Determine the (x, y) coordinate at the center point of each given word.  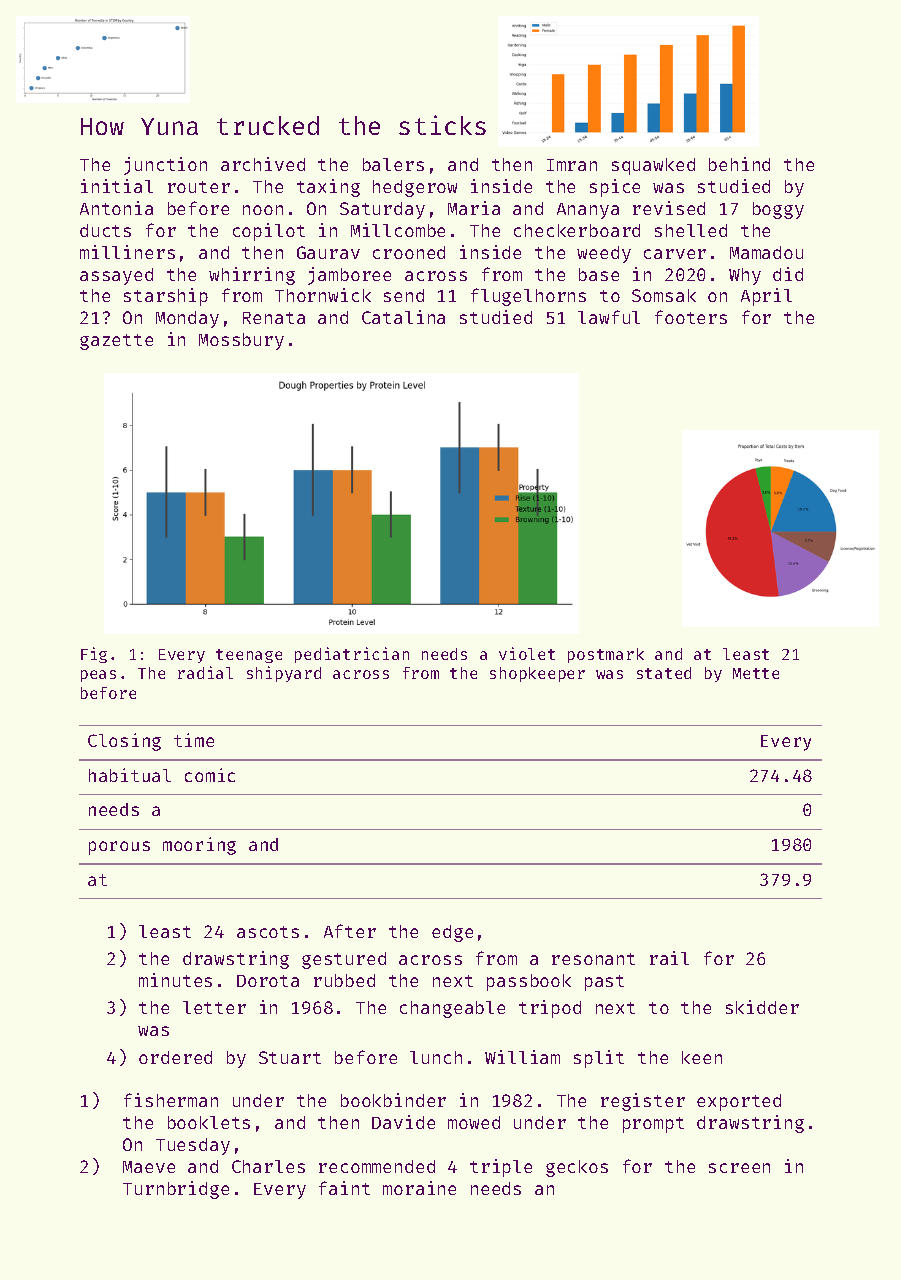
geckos (577, 1168)
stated (664, 673)
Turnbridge (176, 1190)
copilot (269, 232)
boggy (778, 210)
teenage (249, 656)
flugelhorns (528, 297)
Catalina (403, 317)
